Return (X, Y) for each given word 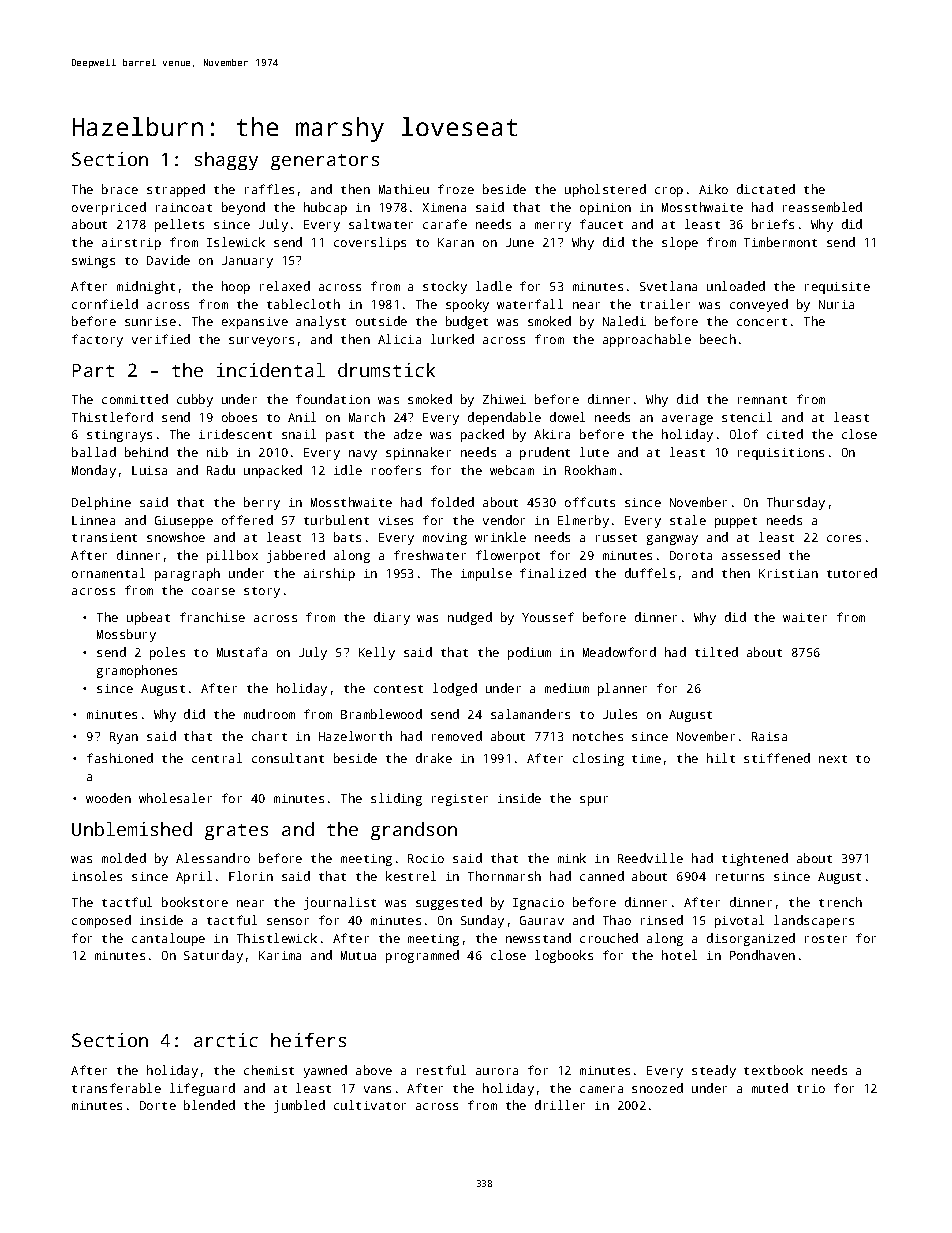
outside (381, 321)
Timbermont (780, 242)
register (460, 800)
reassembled (822, 207)
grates (236, 832)
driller (560, 1105)
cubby (195, 400)
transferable (116, 1088)
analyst (321, 322)
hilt (721, 758)
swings (93, 262)
